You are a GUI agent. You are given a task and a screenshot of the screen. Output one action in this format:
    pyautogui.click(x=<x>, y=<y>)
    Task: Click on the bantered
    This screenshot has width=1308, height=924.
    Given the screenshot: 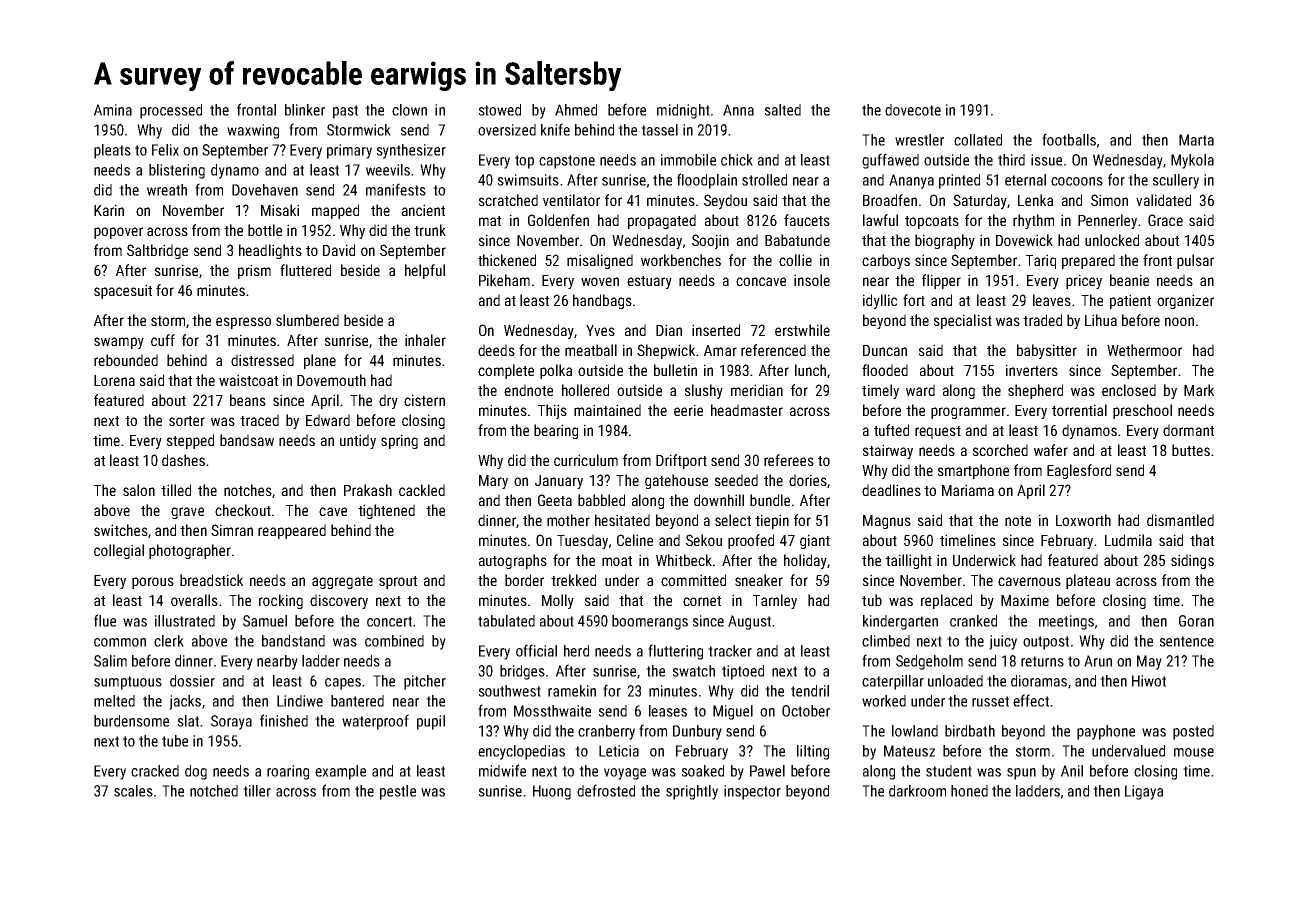 What is the action you would take?
    pyautogui.click(x=357, y=701)
